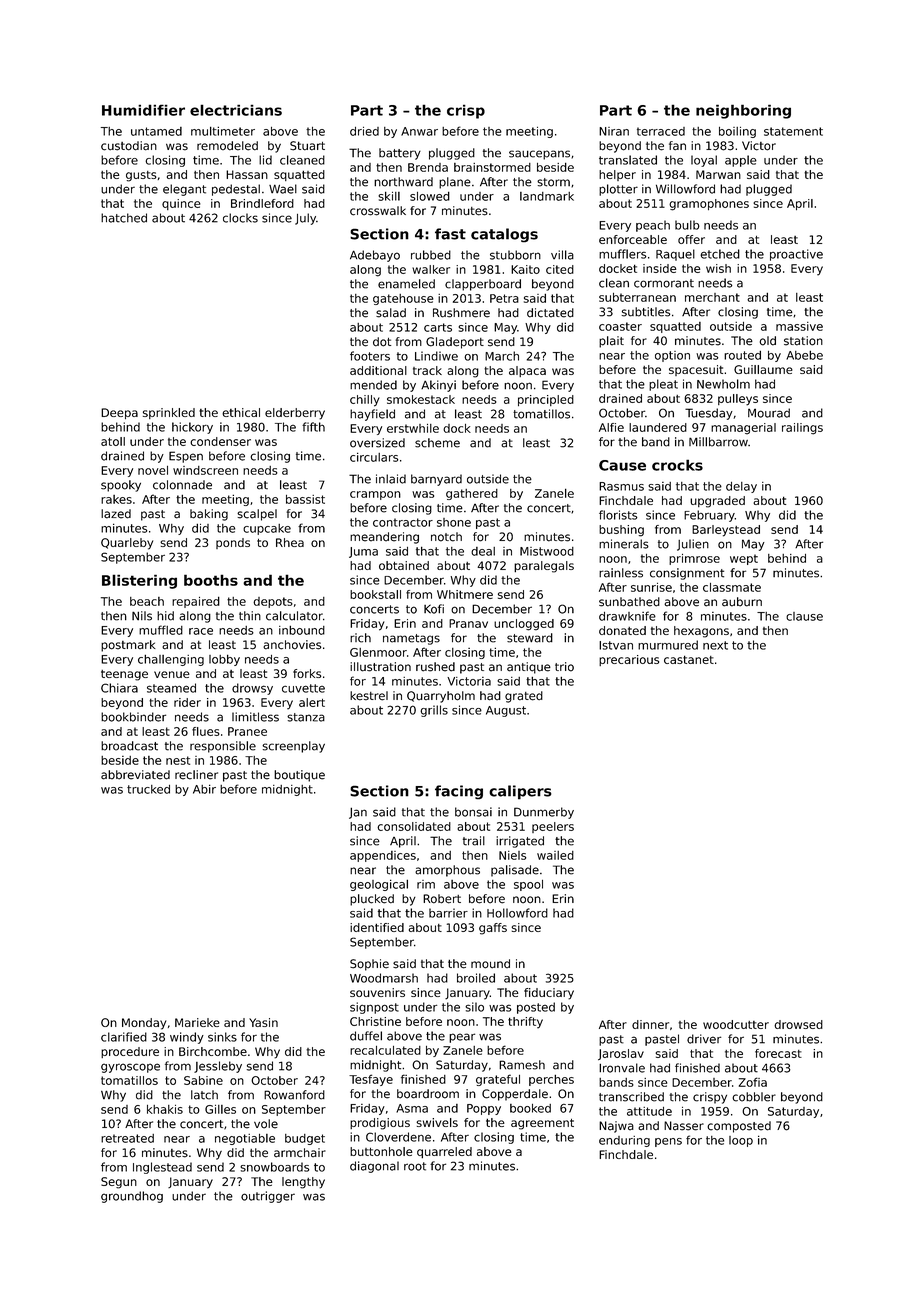 The width and height of the screenshot is (924, 1308). What do you see at coordinates (268, 1197) in the screenshot?
I see `outrigger` at bounding box center [268, 1197].
